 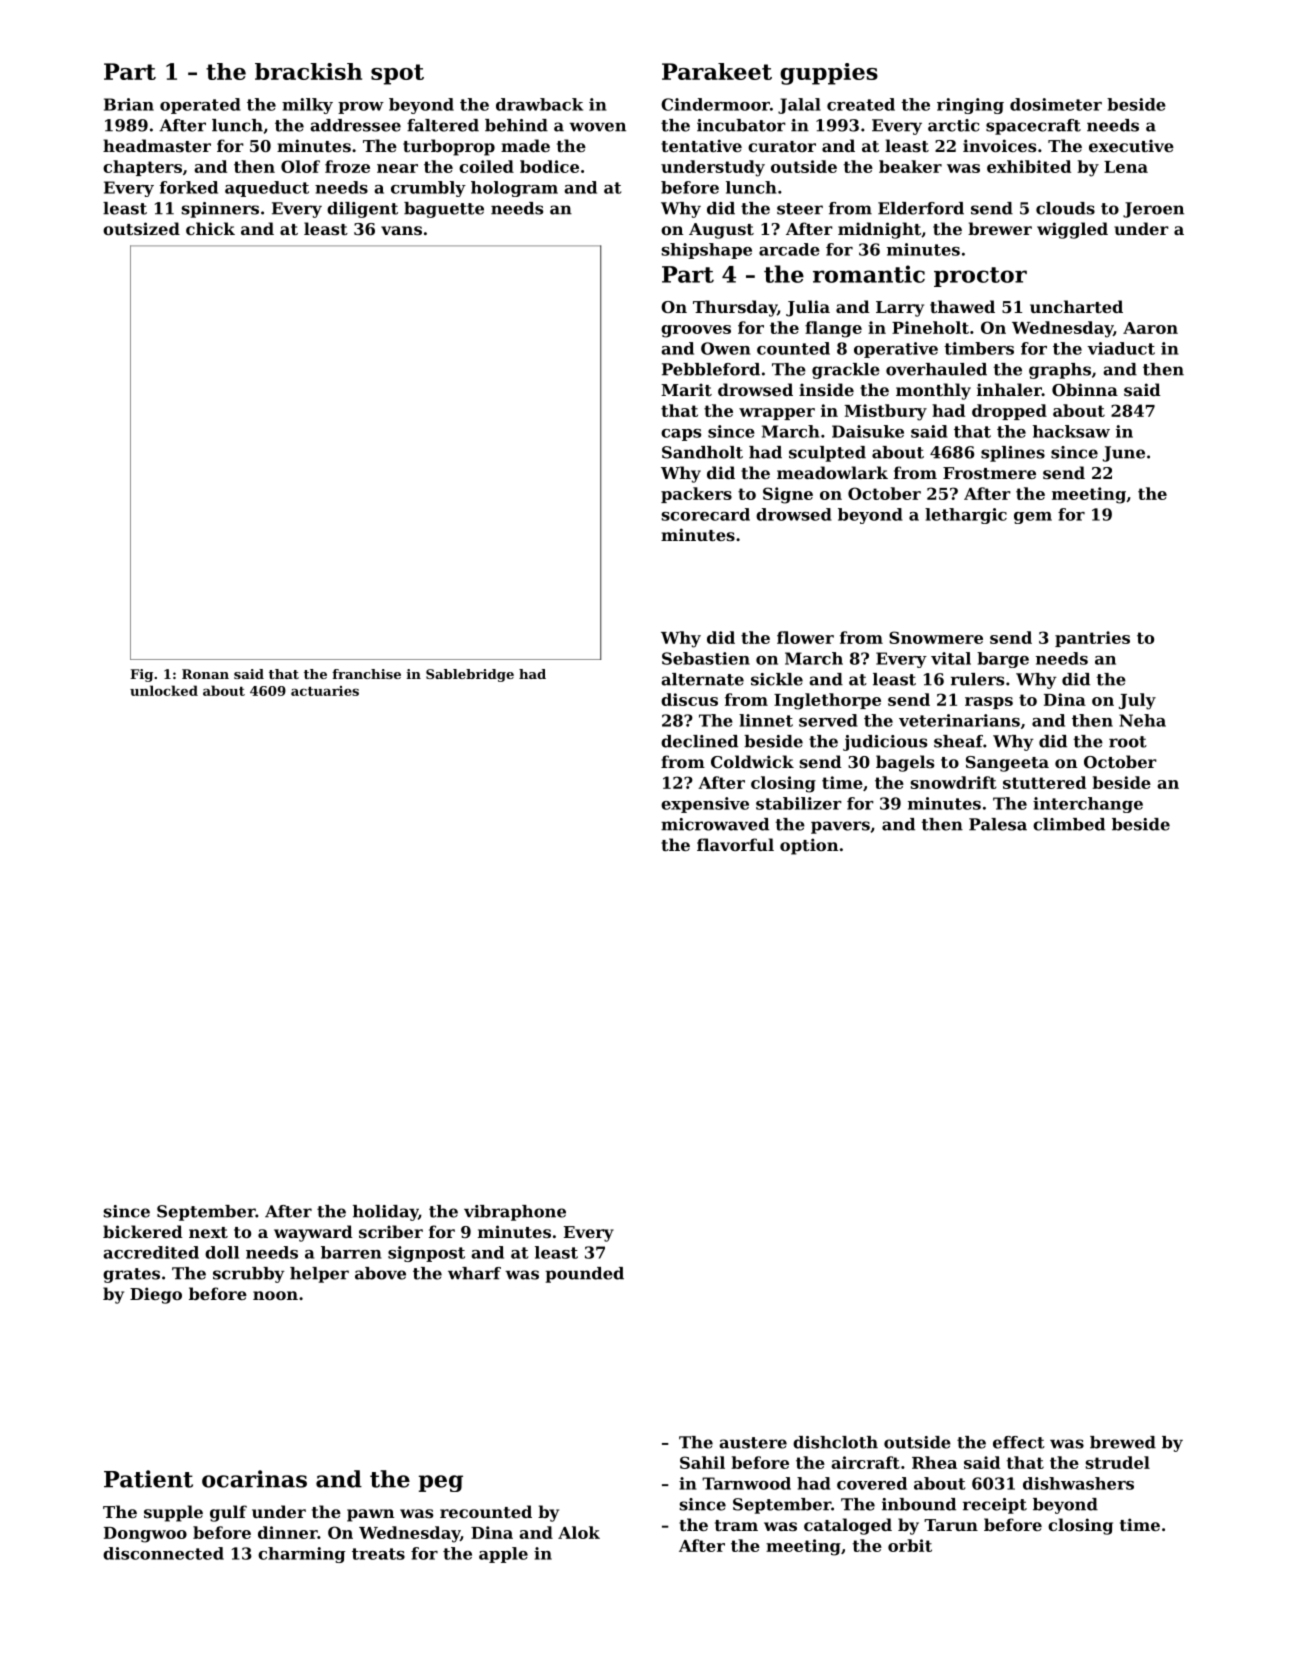 What do you see at coordinates (735, 844) in the image?
I see `flavorful` at bounding box center [735, 844].
